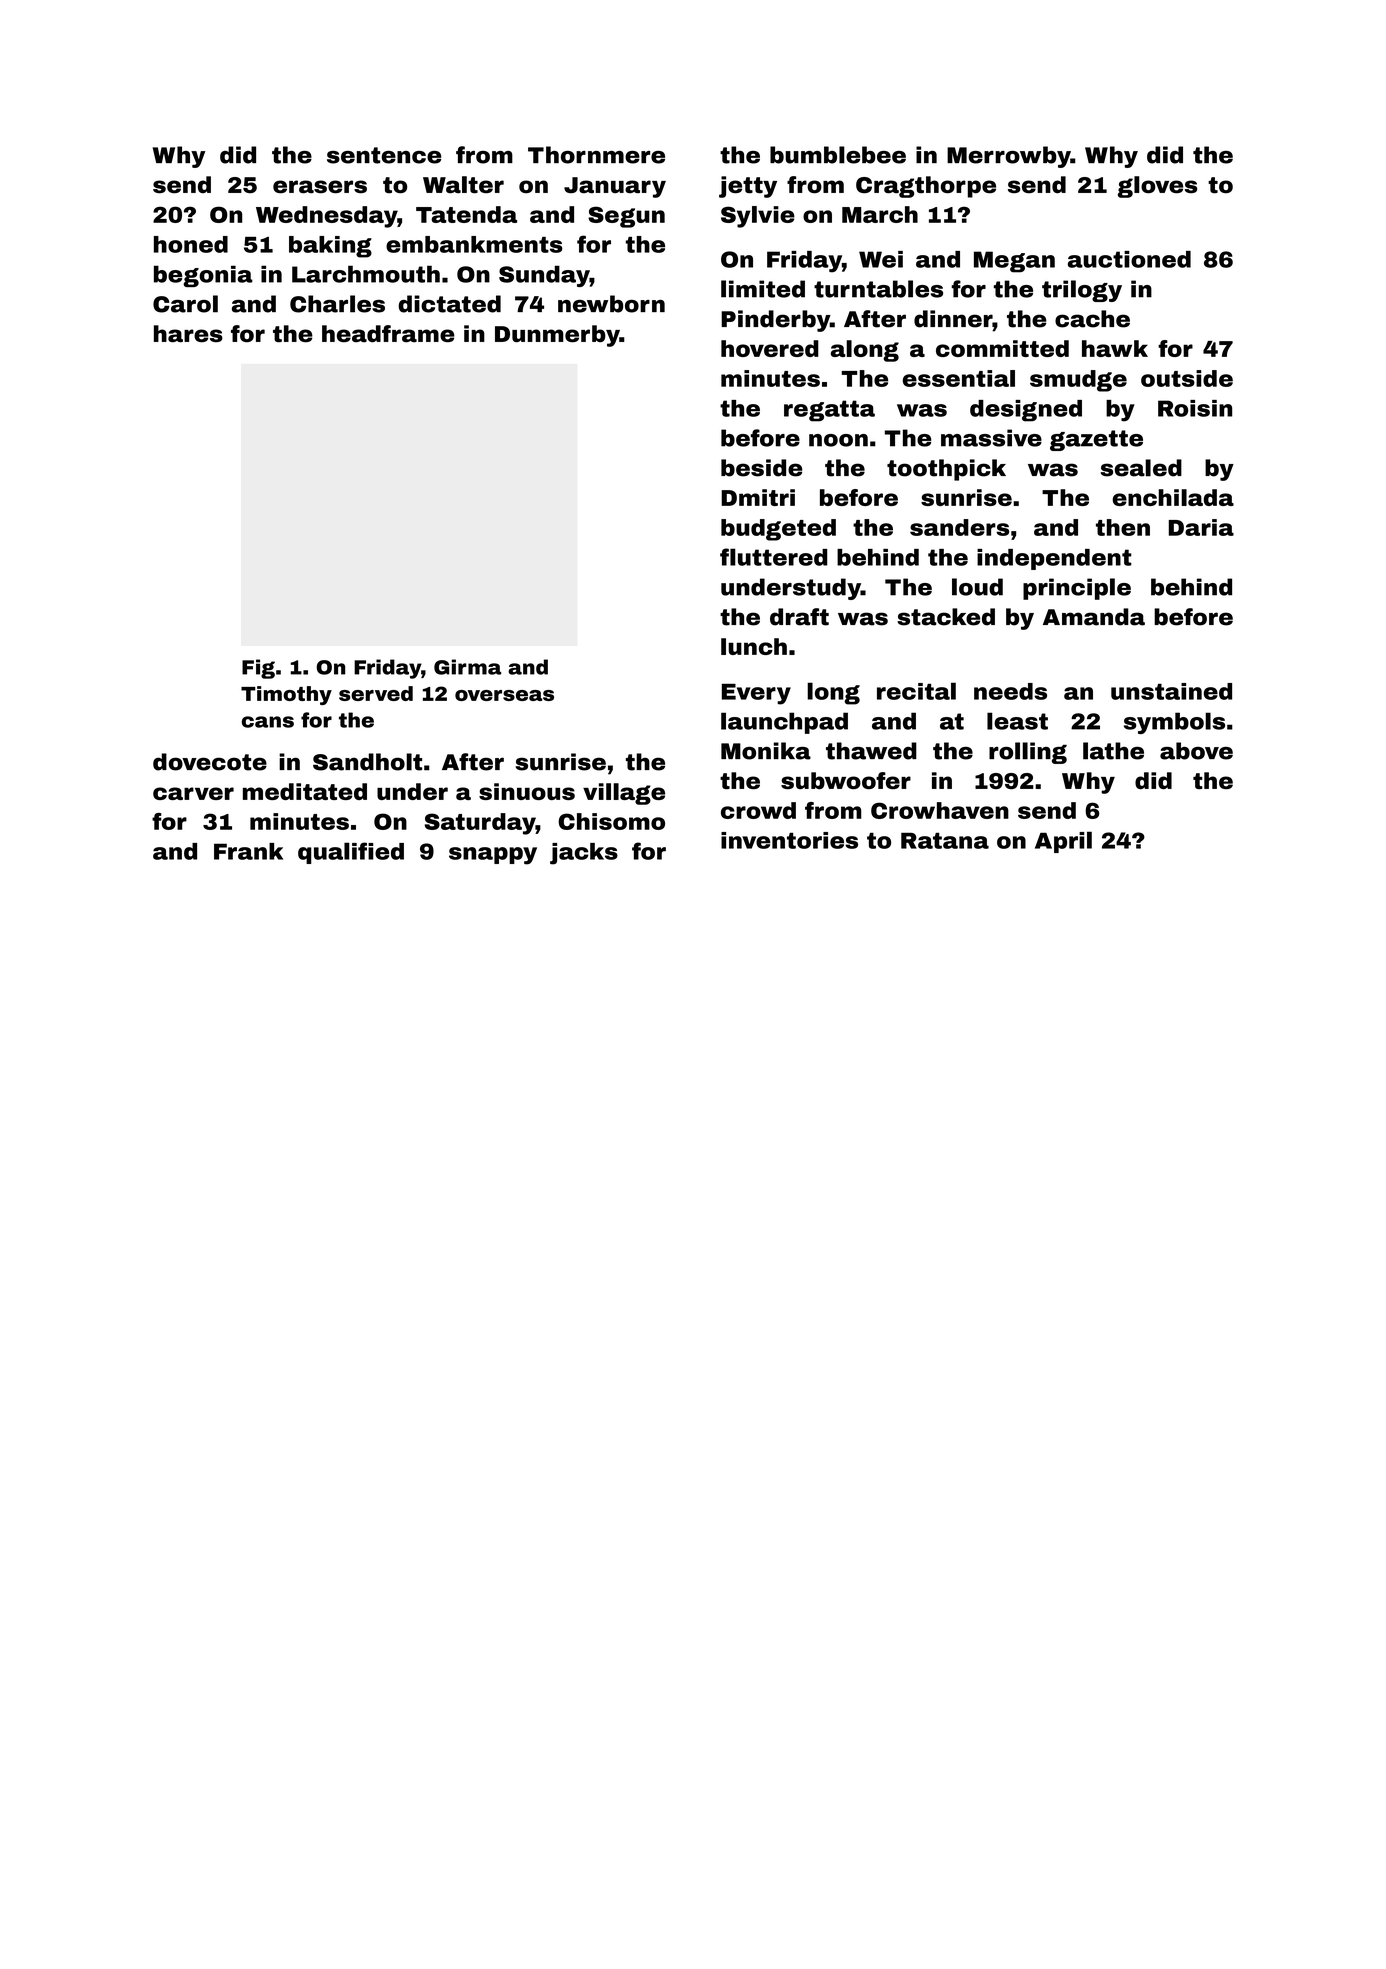 This screenshot has width=1386, height=1969. What do you see at coordinates (1010, 691) in the screenshot?
I see `needs` at bounding box center [1010, 691].
